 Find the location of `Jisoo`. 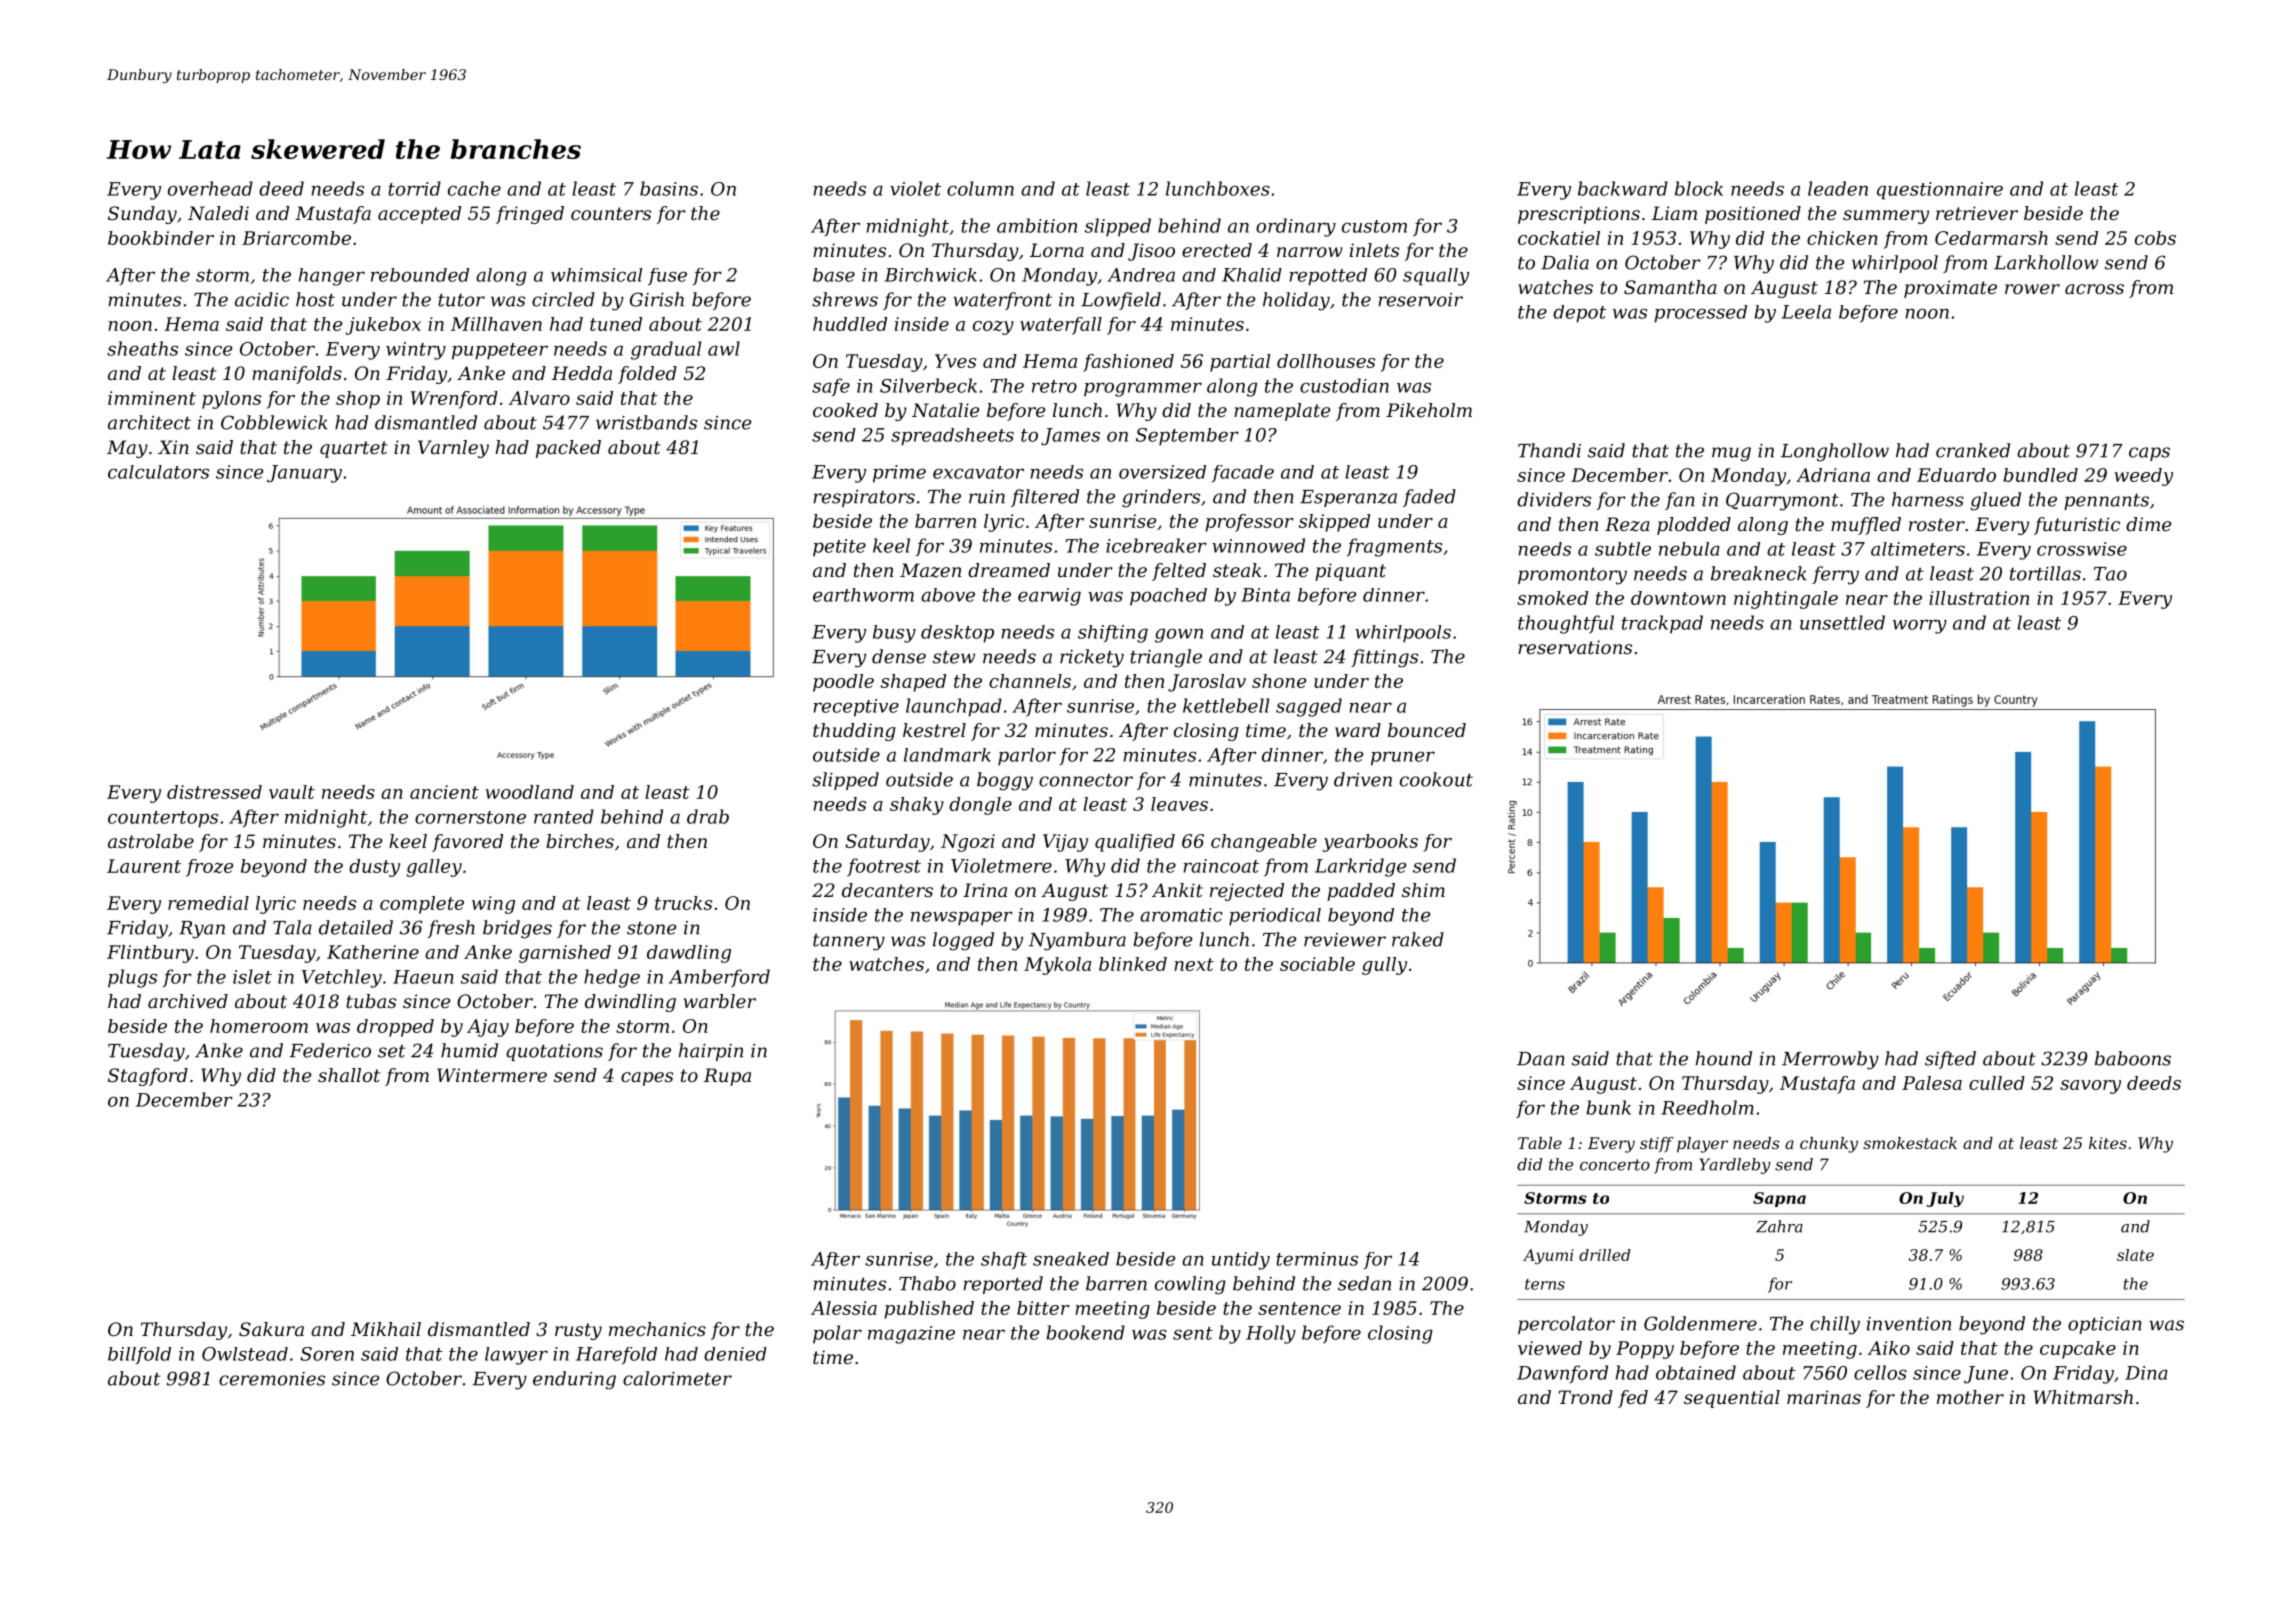

Jisoo is located at coordinates (1151, 252).
